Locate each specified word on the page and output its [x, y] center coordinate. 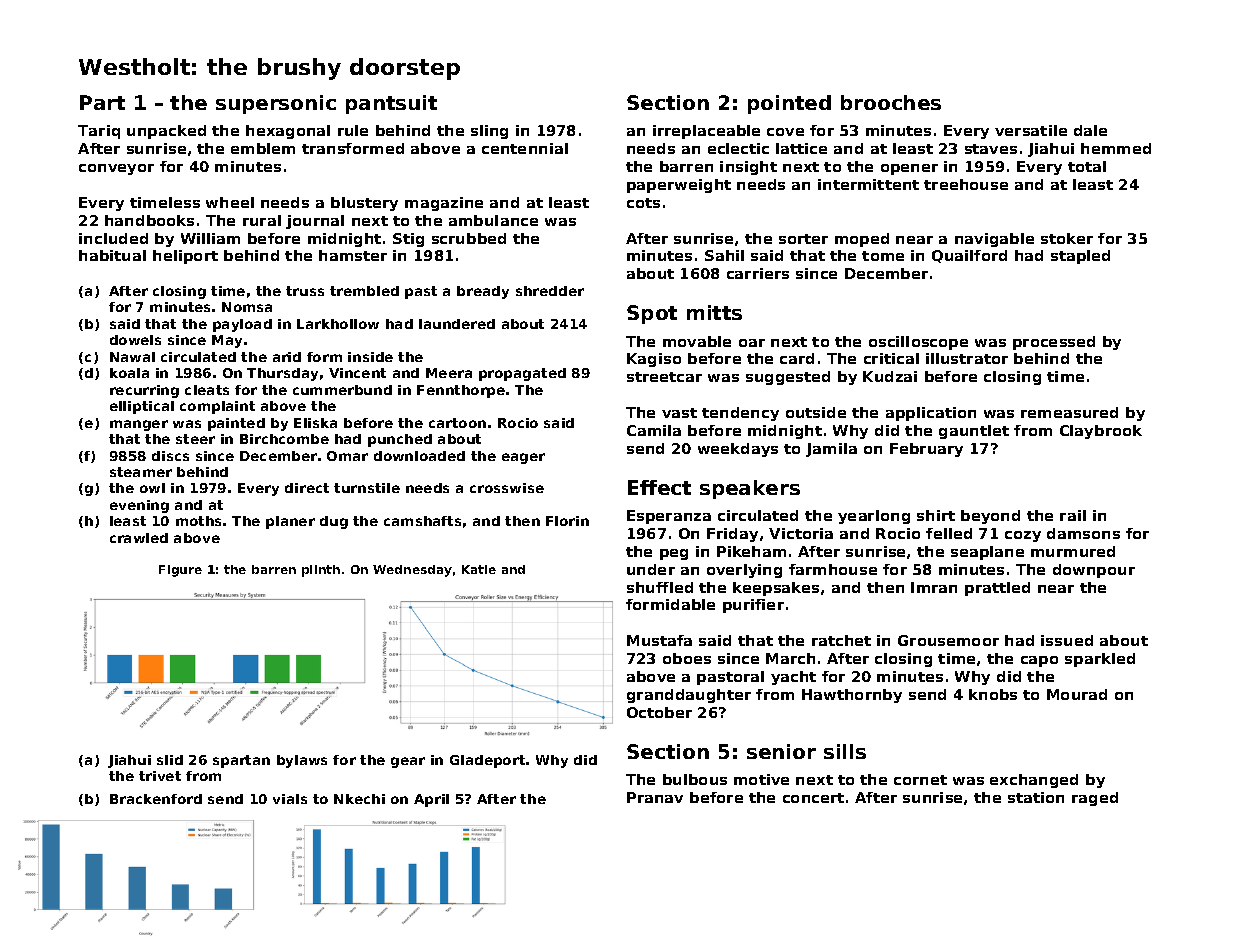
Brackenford [156, 799]
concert [813, 798]
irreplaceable [706, 132]
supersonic [276, 104]
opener [909, 169]
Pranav [655, 797]
